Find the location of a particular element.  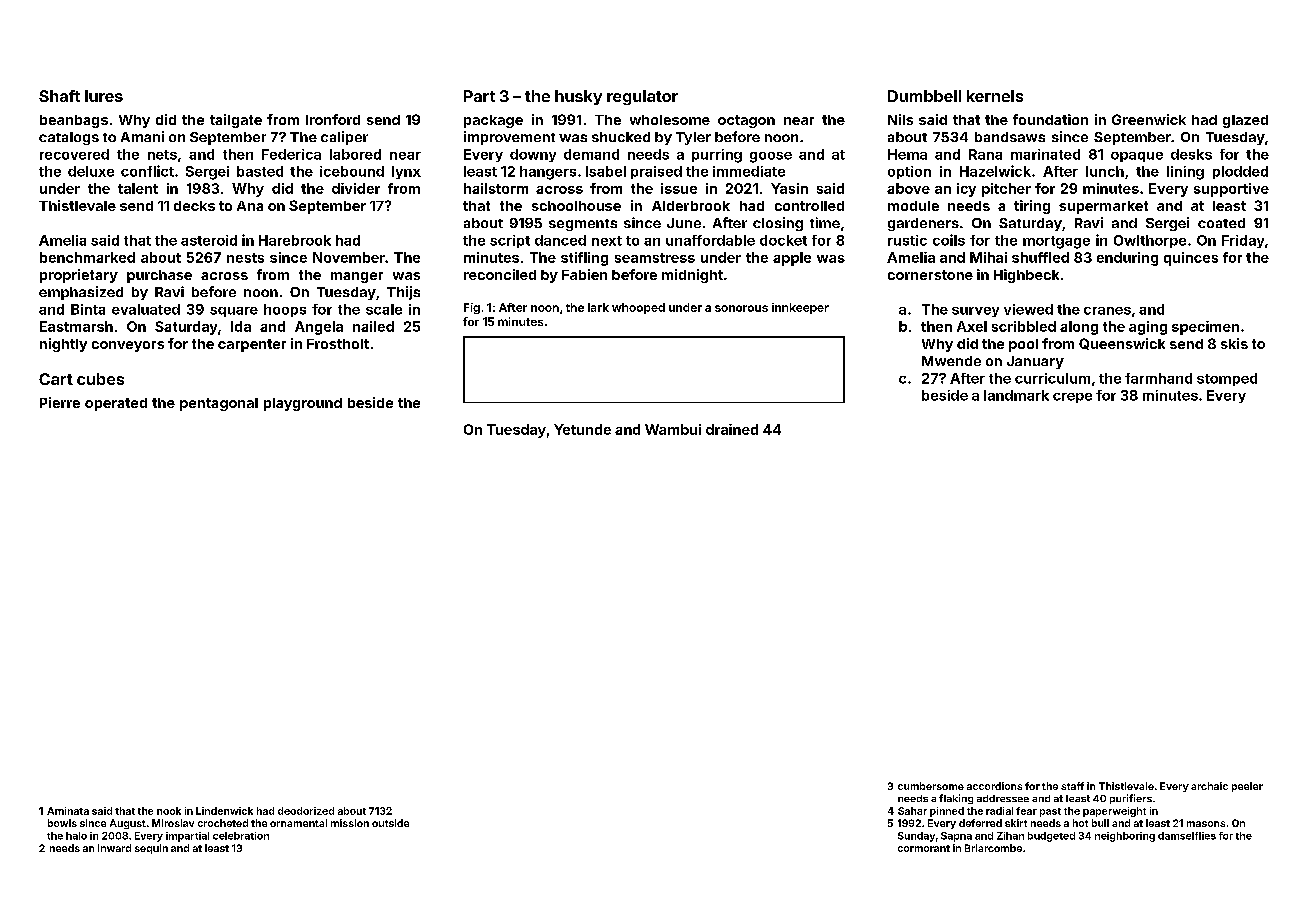

kernels is located at coordinates (995, 96).
